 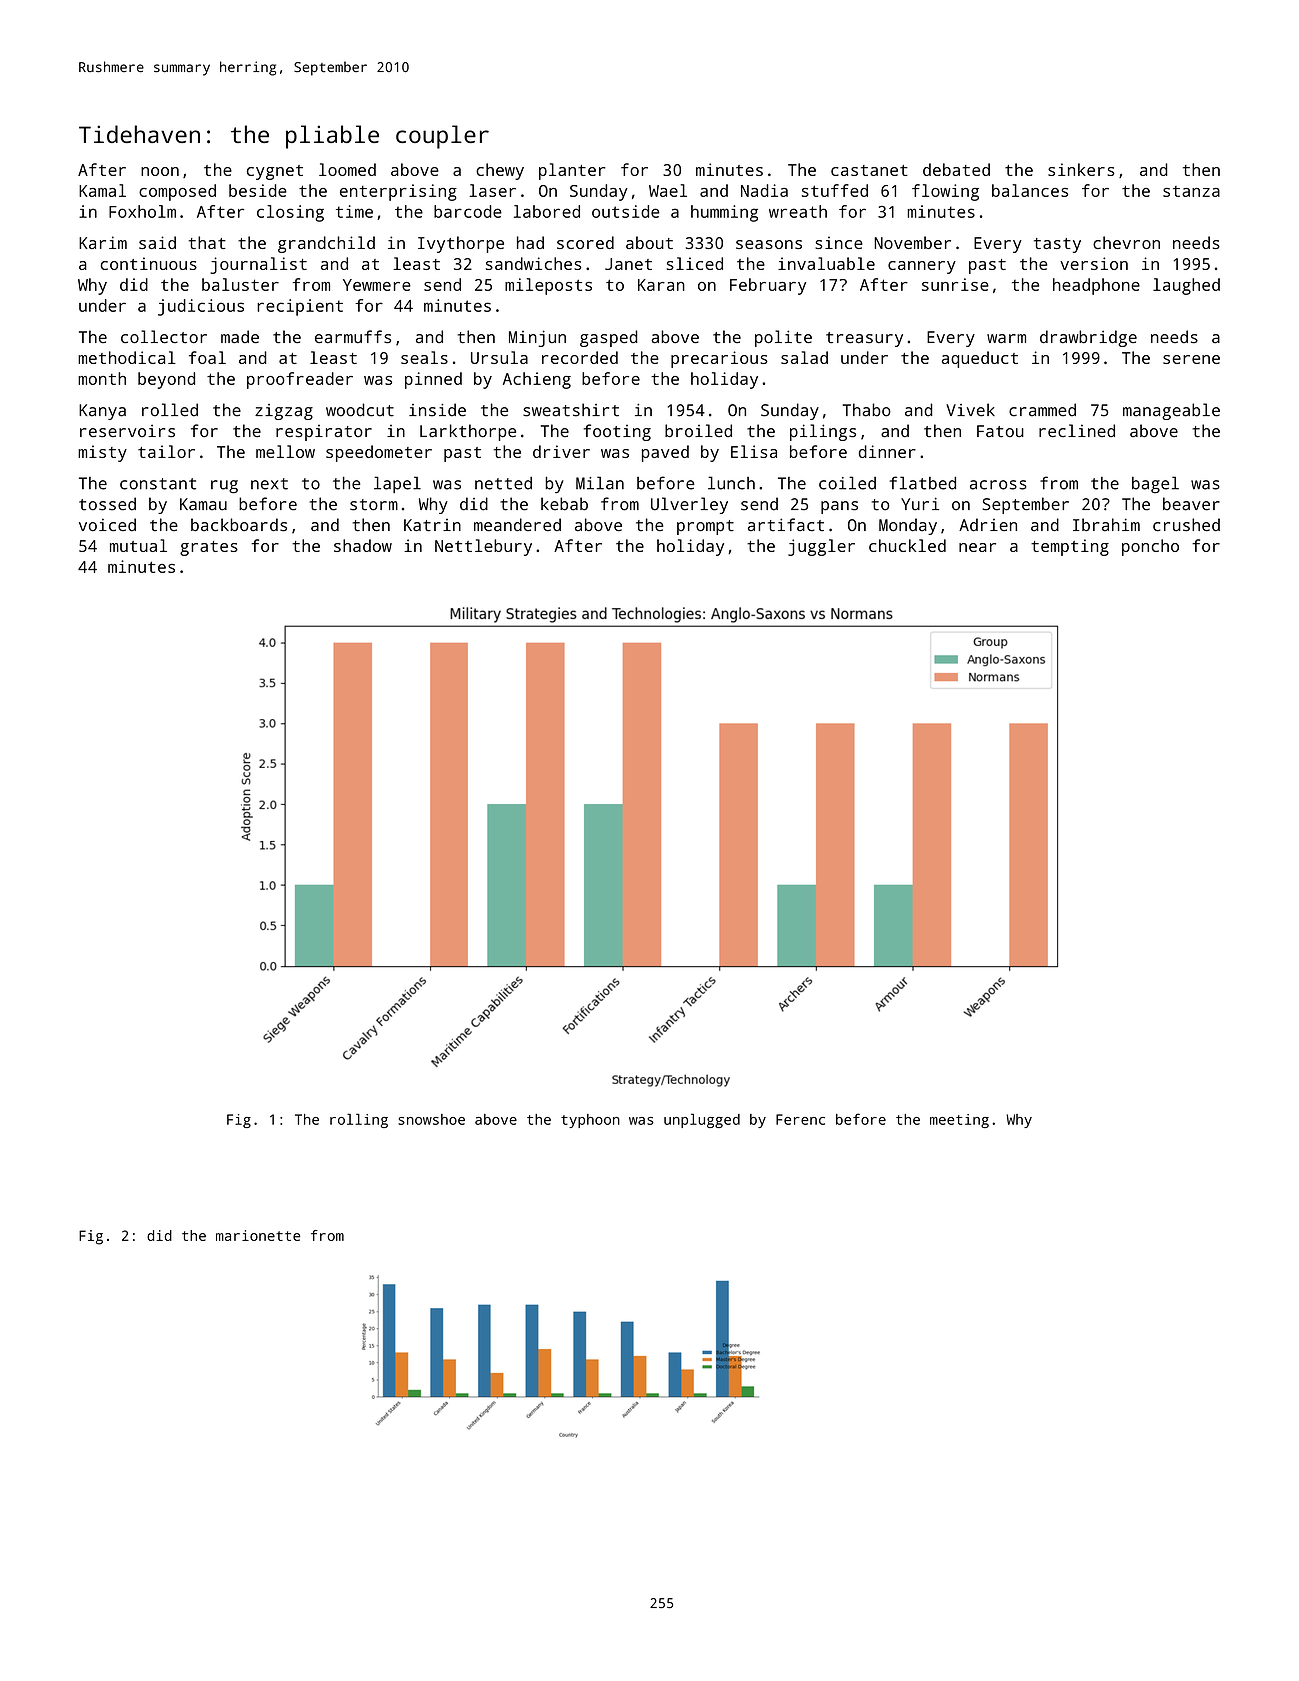 What do you see at coordinates (959, 1121) in the page?
I see `meeting` at bounding box center [959, 1121].
